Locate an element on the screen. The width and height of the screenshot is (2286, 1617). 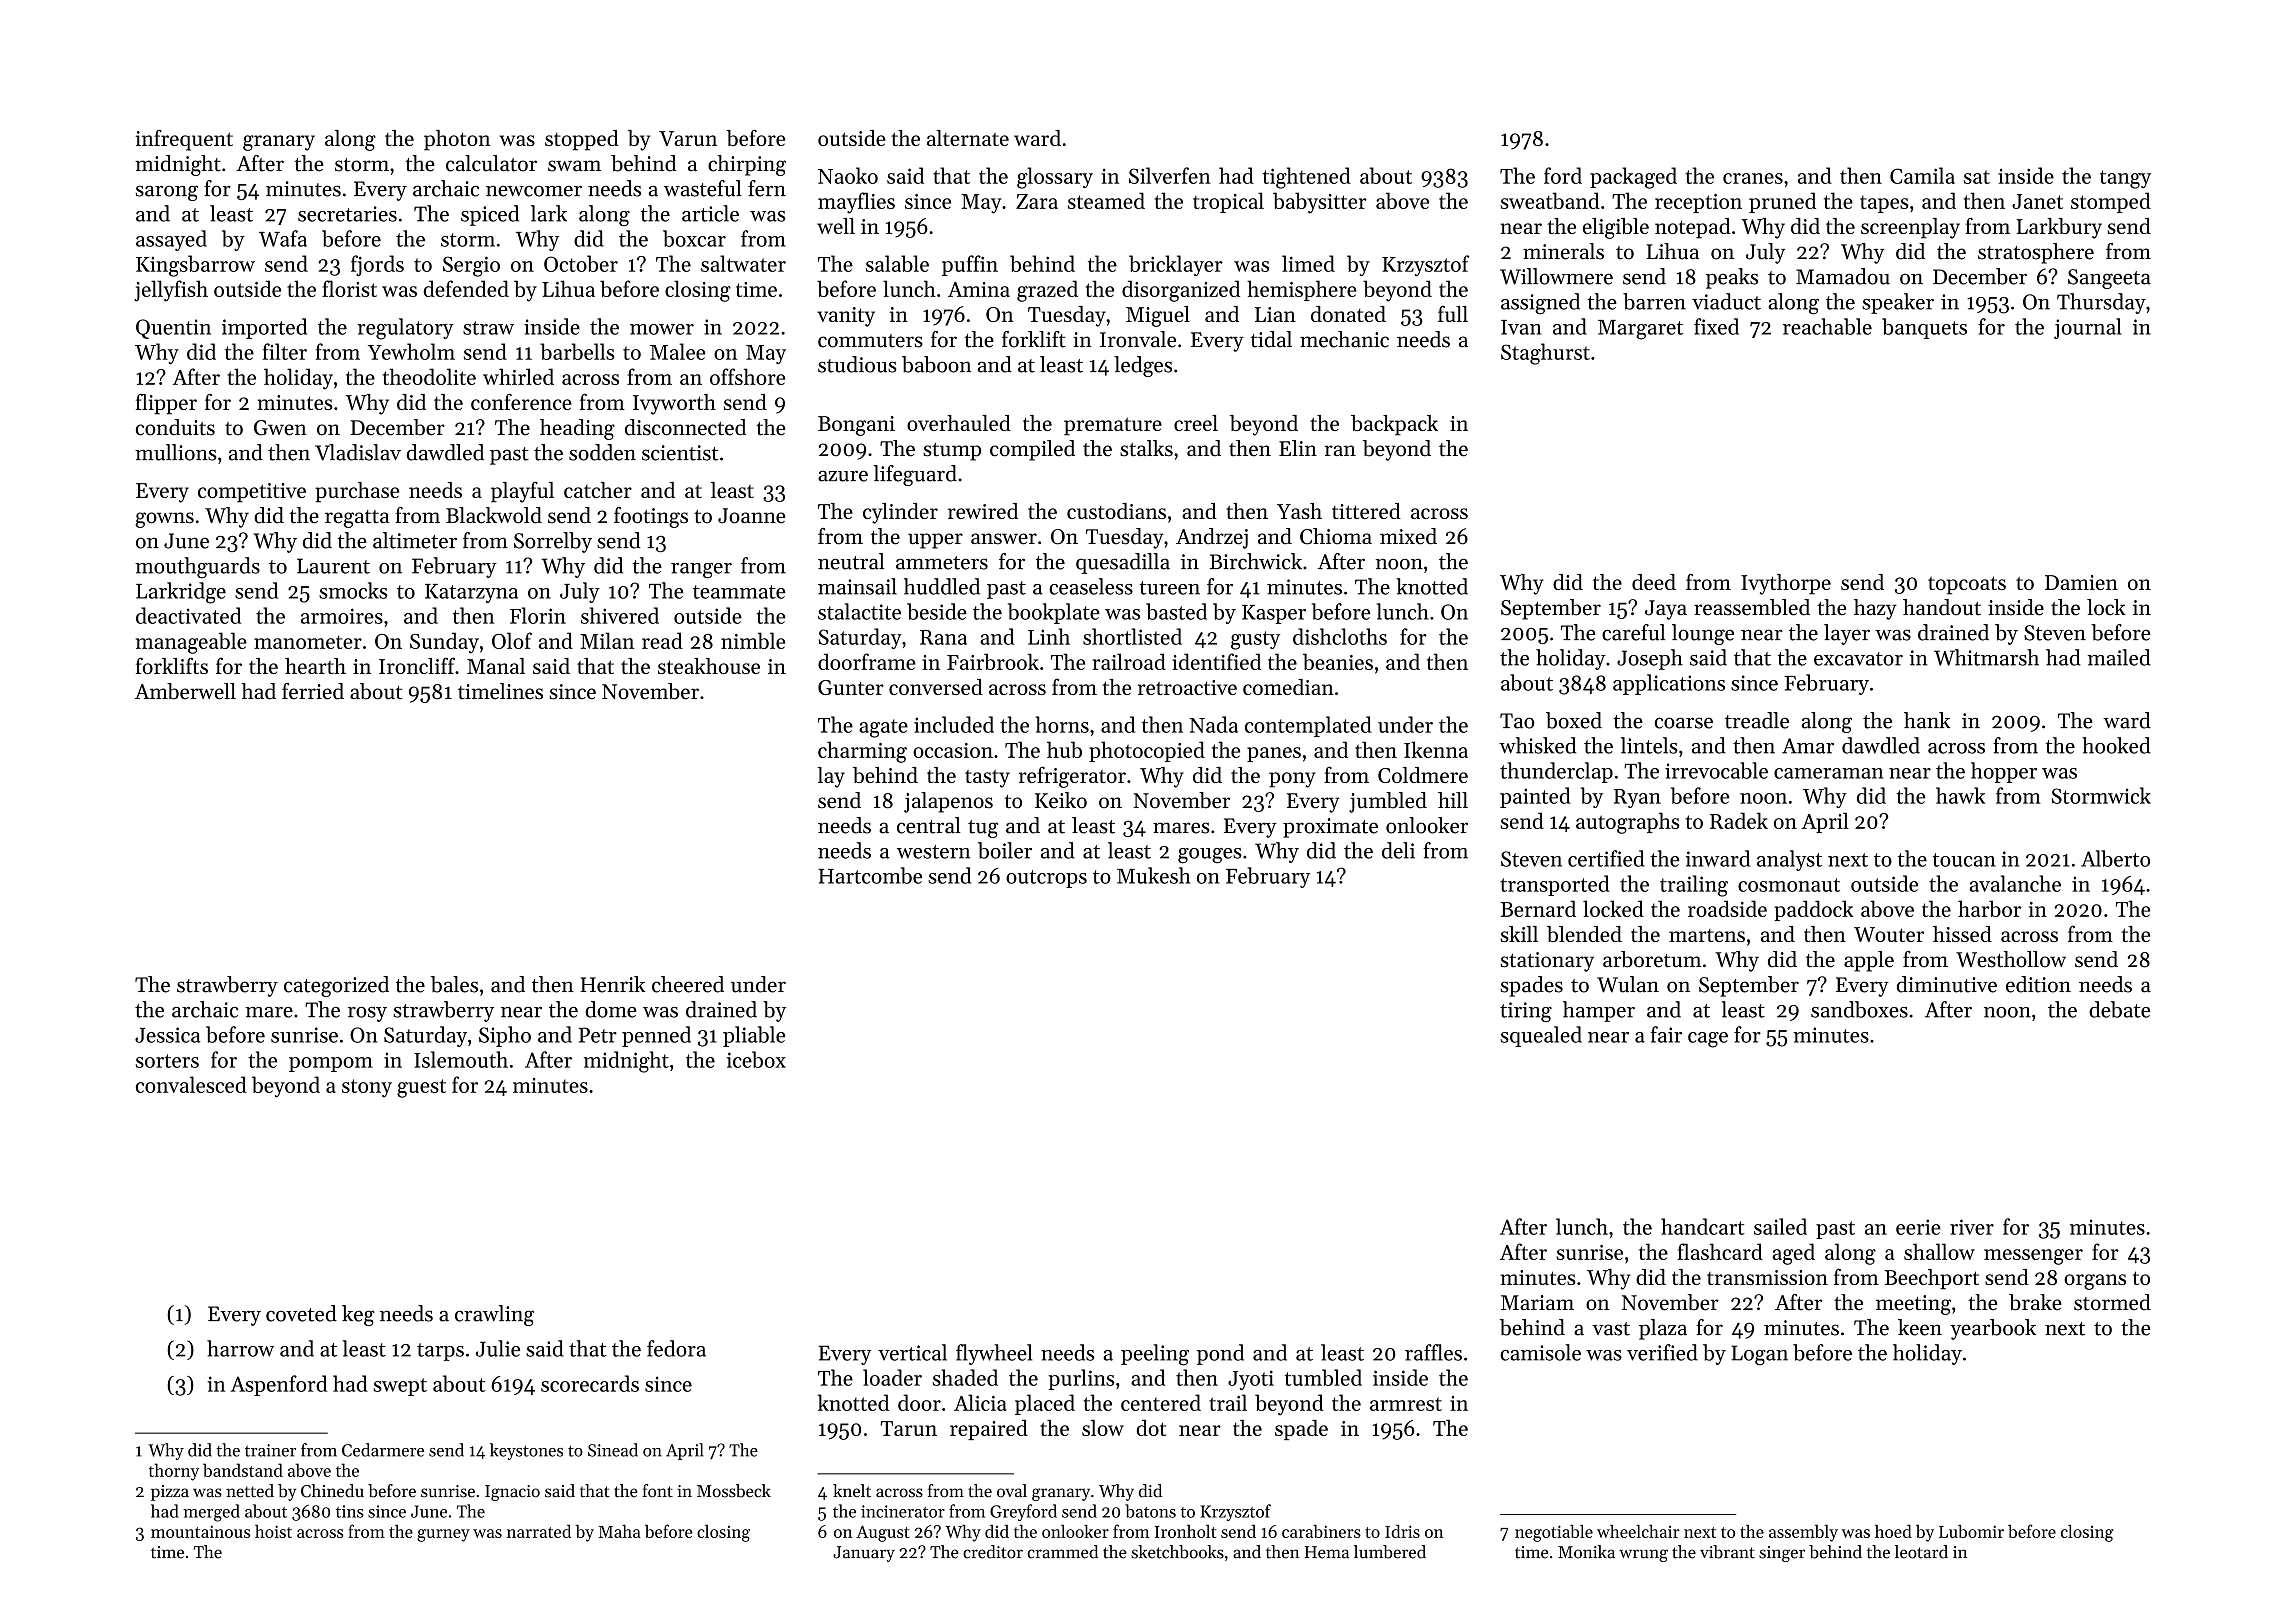
meeting is located at coordinates (1913, 1305).
